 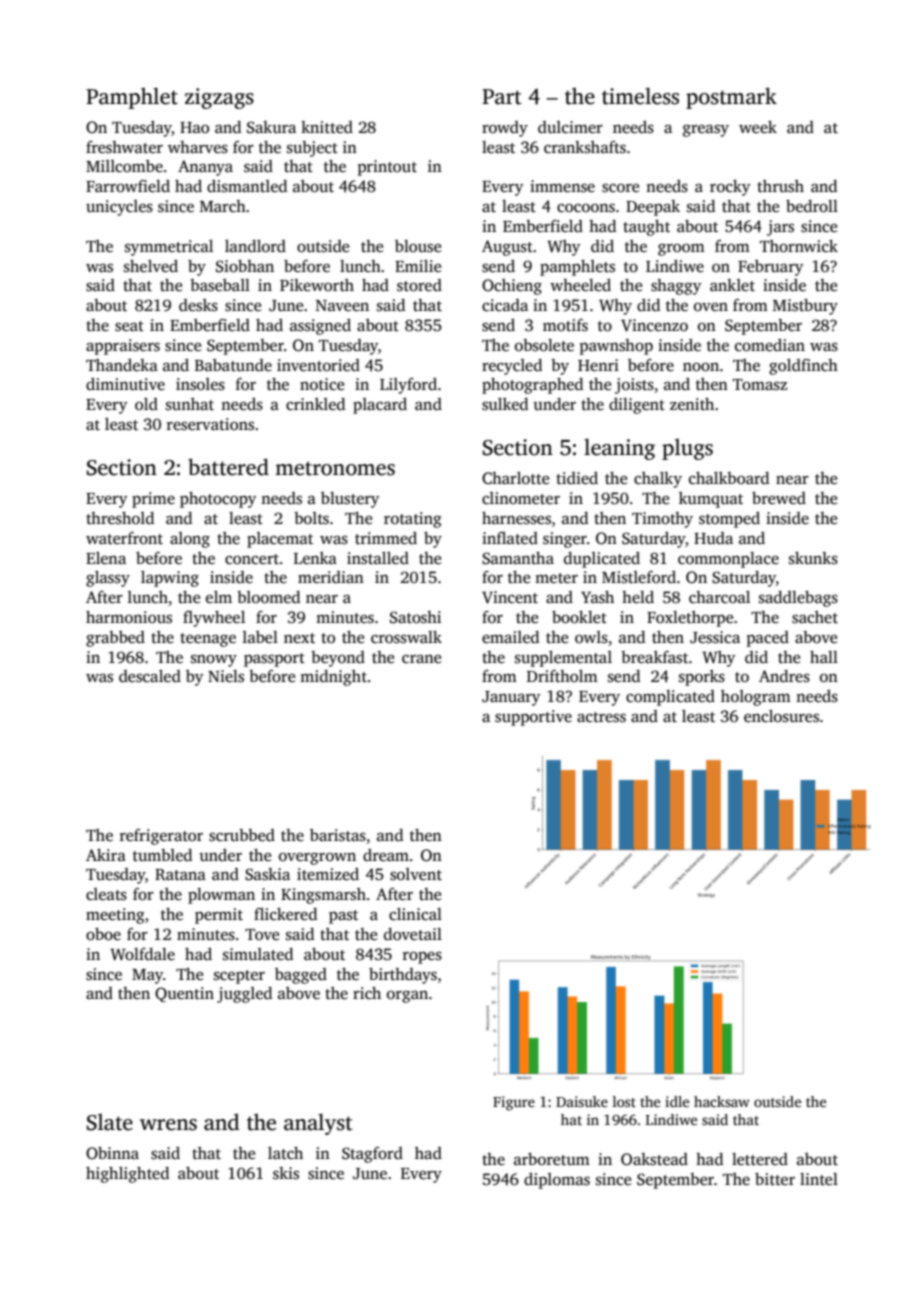 What do you see at coordinates (184, 994) in the image?
I see `Quentin` at bounding box center [184, 994].
